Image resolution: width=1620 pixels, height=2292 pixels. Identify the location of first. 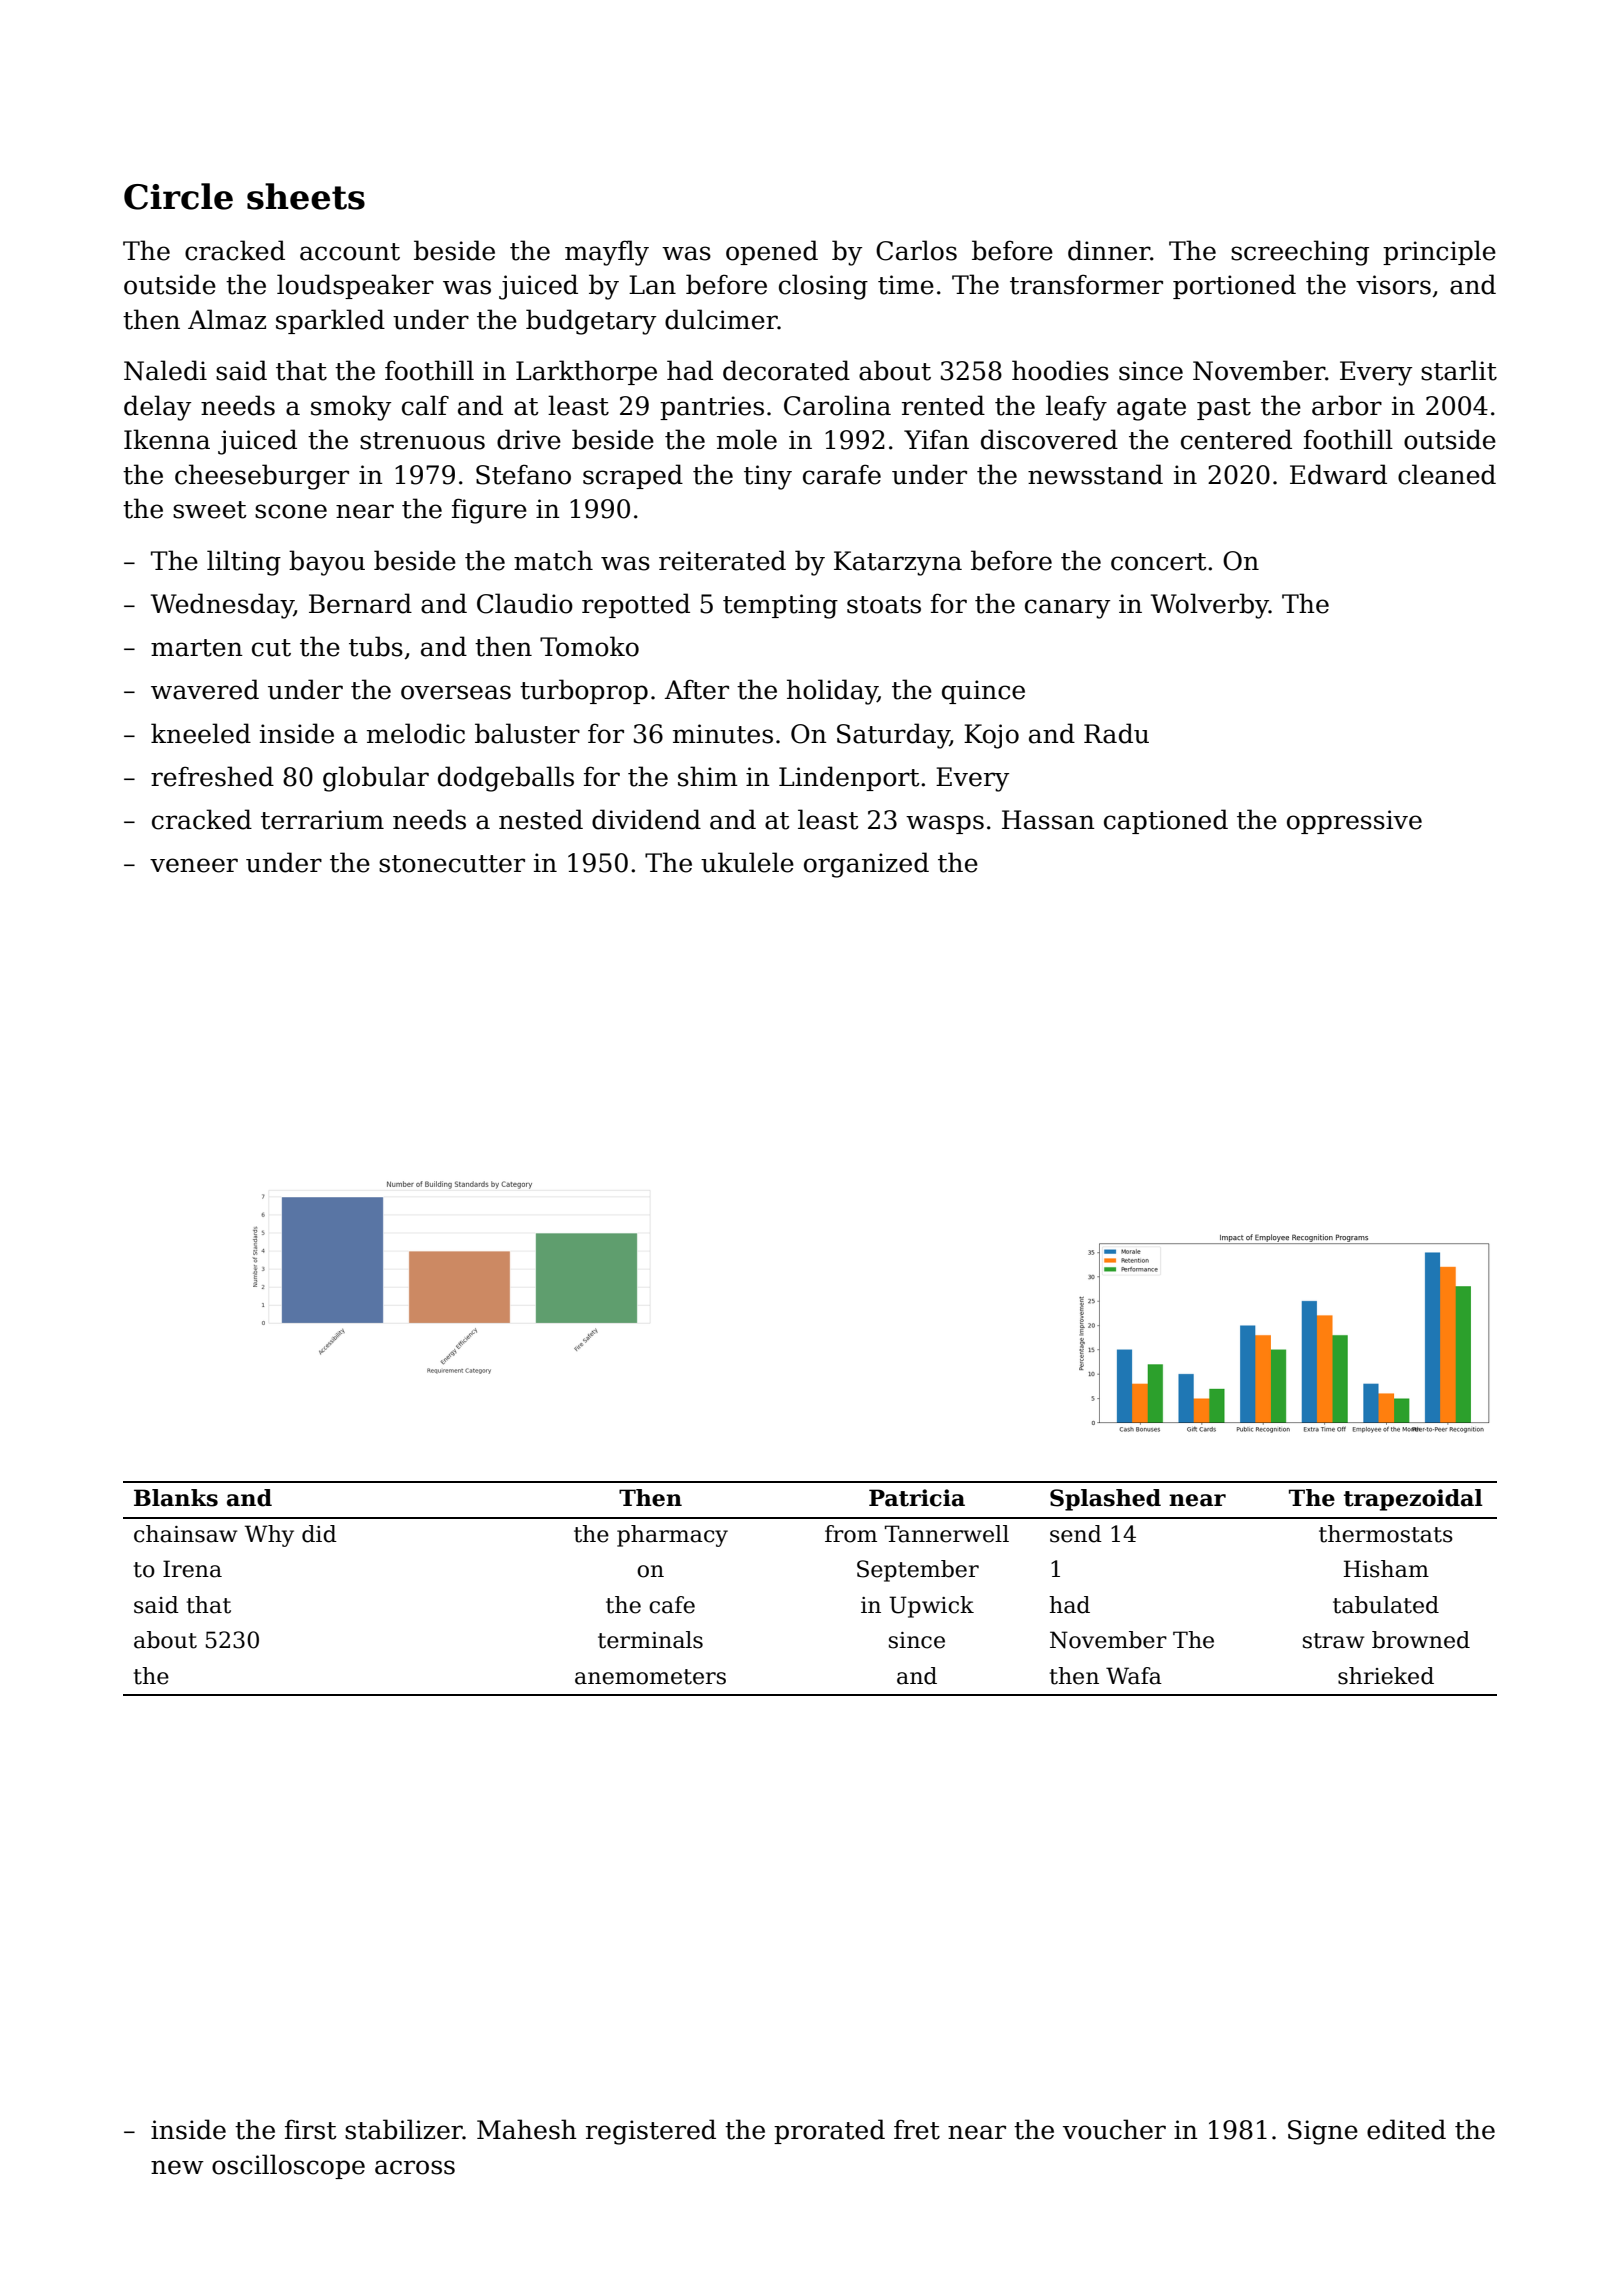
(311, 2129).
